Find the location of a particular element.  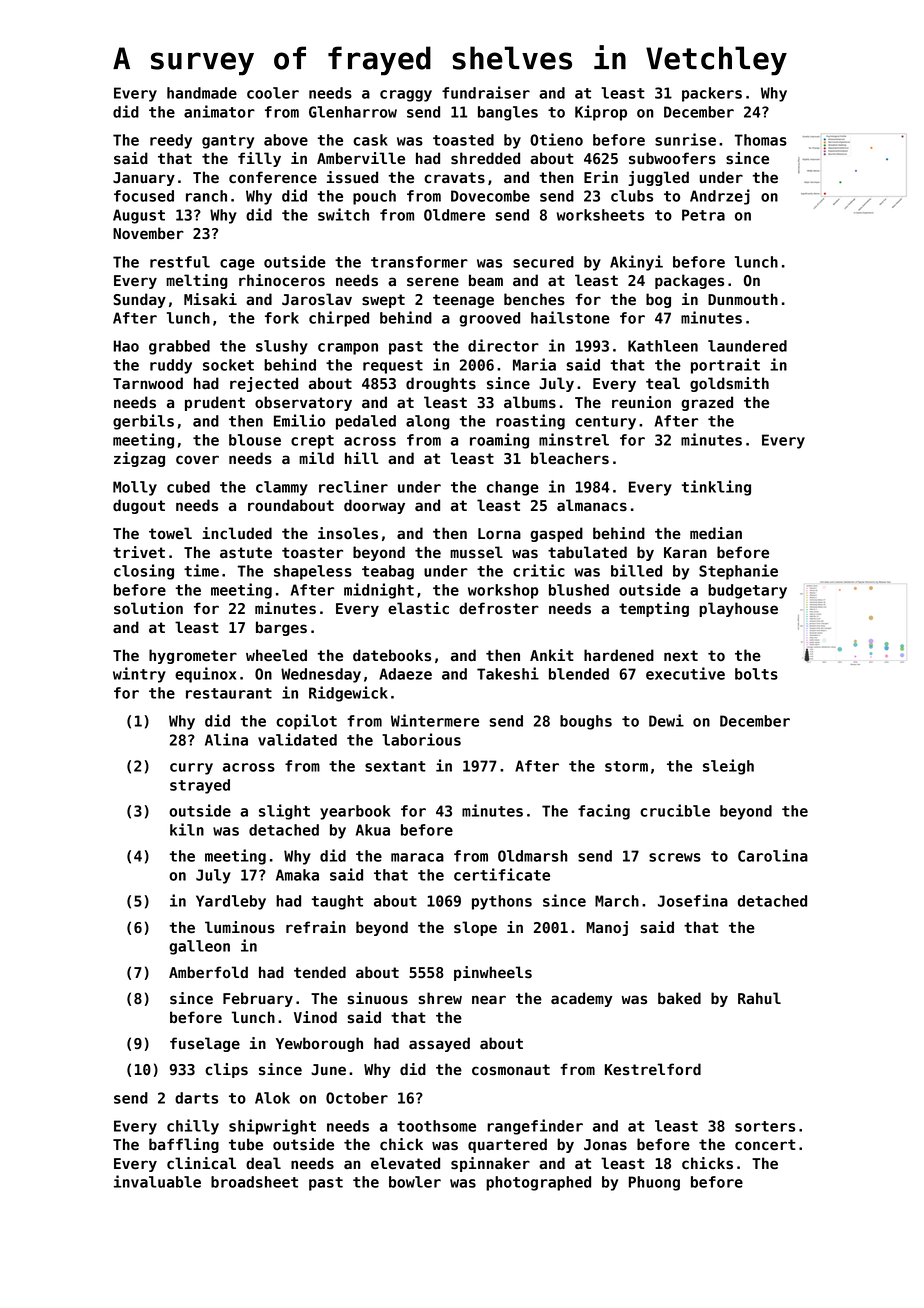

astute is located at coordinates (246, 553).
